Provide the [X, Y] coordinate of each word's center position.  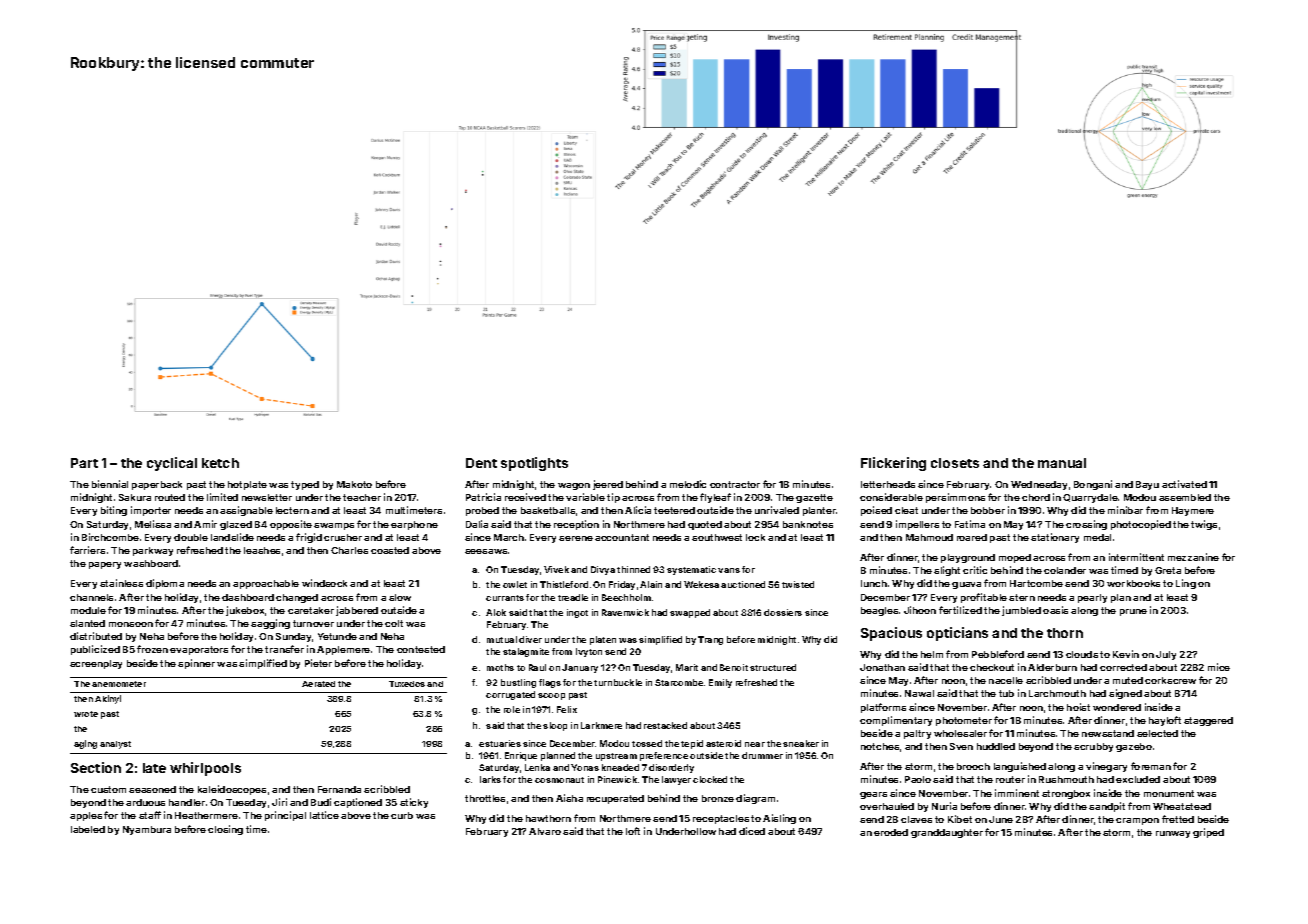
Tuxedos [407, 684]
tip [613, 498]
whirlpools [205, 769]
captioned [358, 803]
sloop [555, 726]
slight [947, 571]
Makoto [354, 484]
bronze [718, 798]
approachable [266, 584]
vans [729, 570]
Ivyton [589, 652]
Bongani [1093, 485]
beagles [879, 611]
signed [1125, 694]
